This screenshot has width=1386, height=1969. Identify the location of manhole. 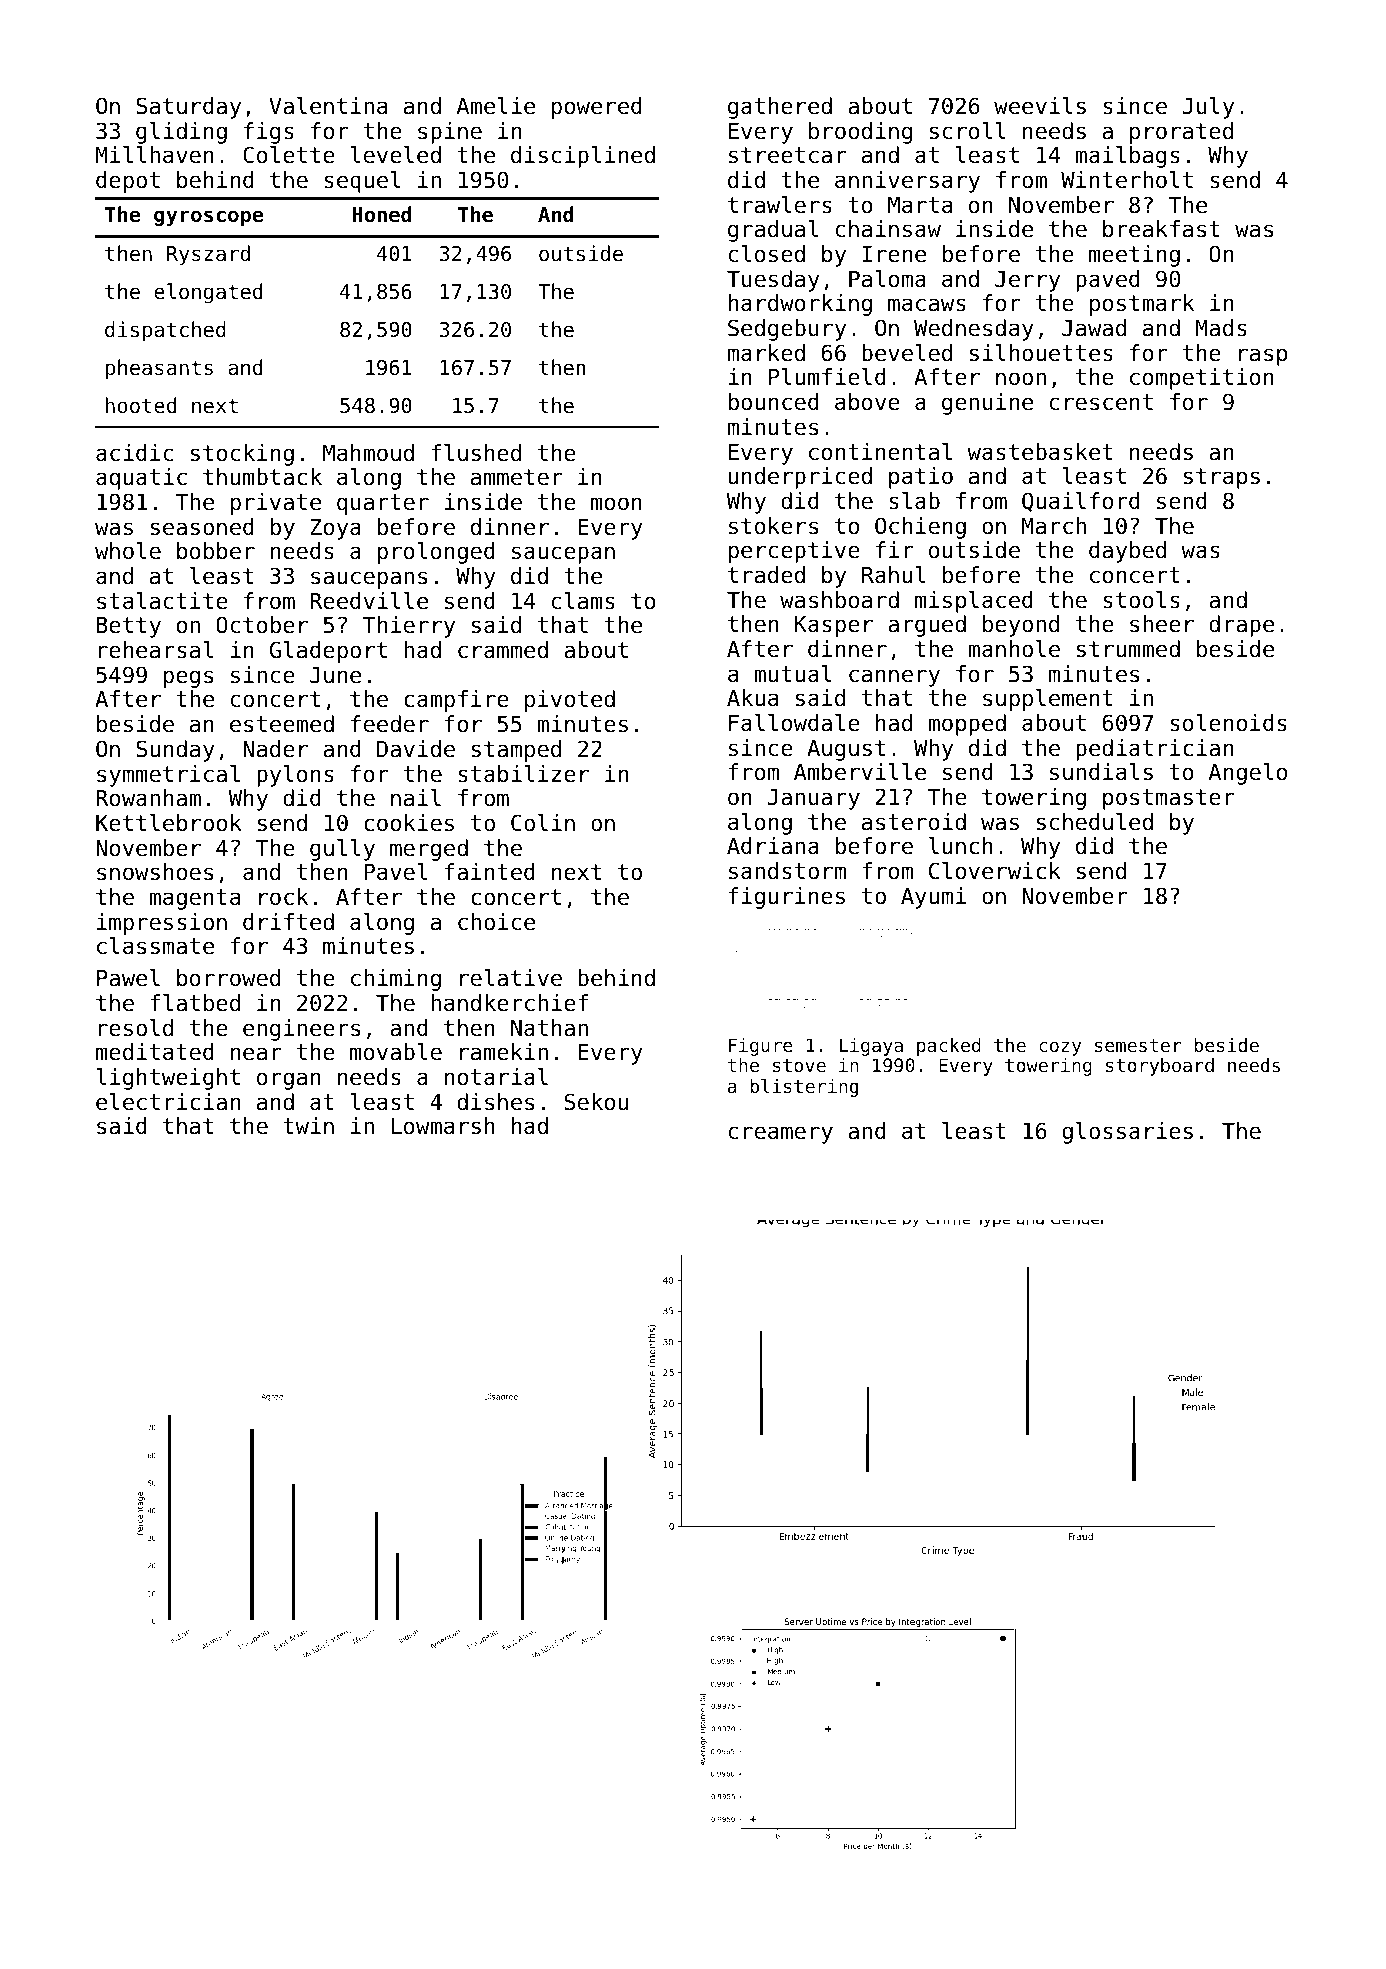
(1014, 649).
